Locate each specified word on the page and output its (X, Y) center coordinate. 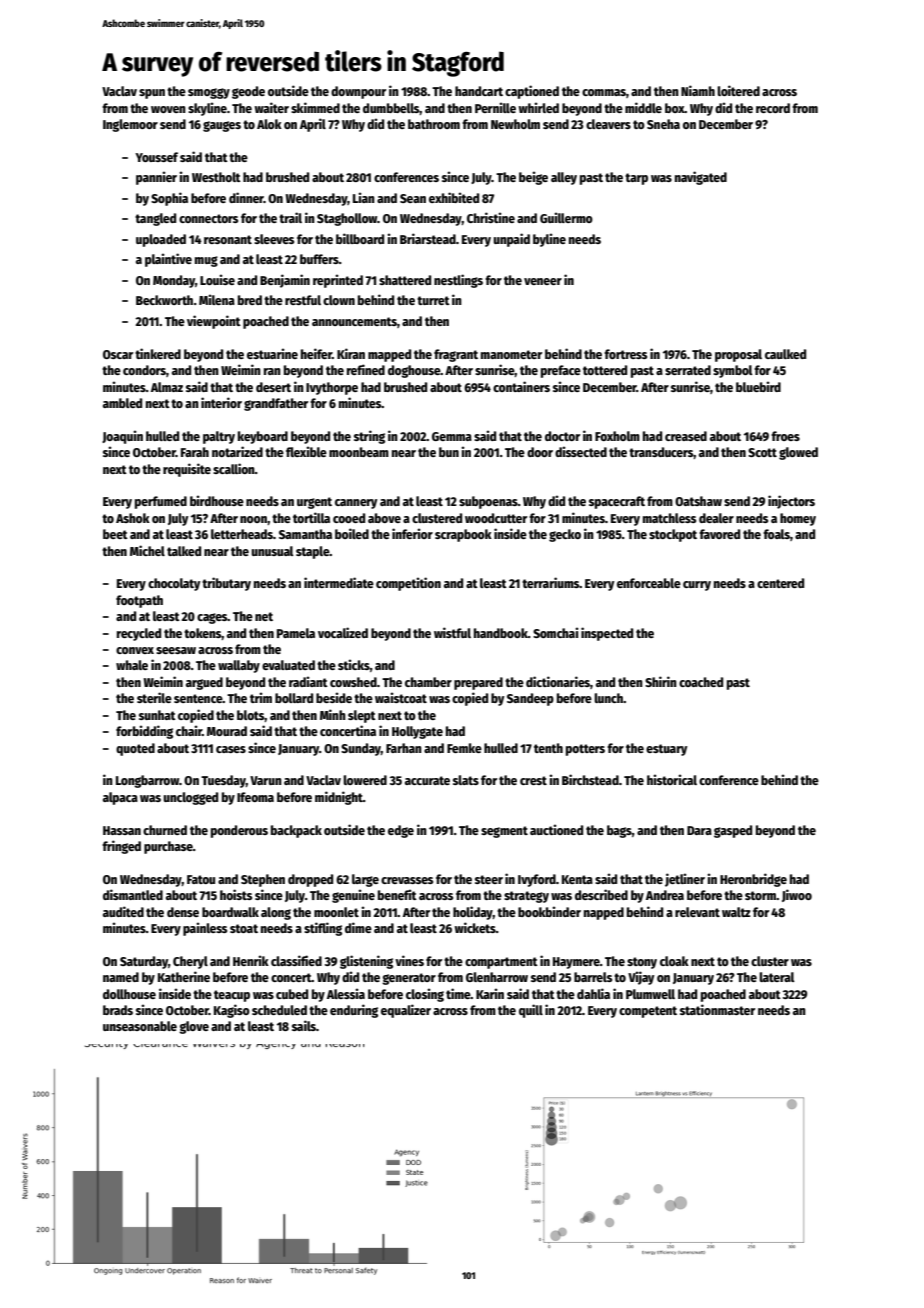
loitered (738, 90)
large (365, 880)
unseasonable (140, 1026)
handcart (479, 91)
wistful (452, 632)
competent (648, 1012)
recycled (139, 634)
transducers (661, 453)
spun (152, 94)
